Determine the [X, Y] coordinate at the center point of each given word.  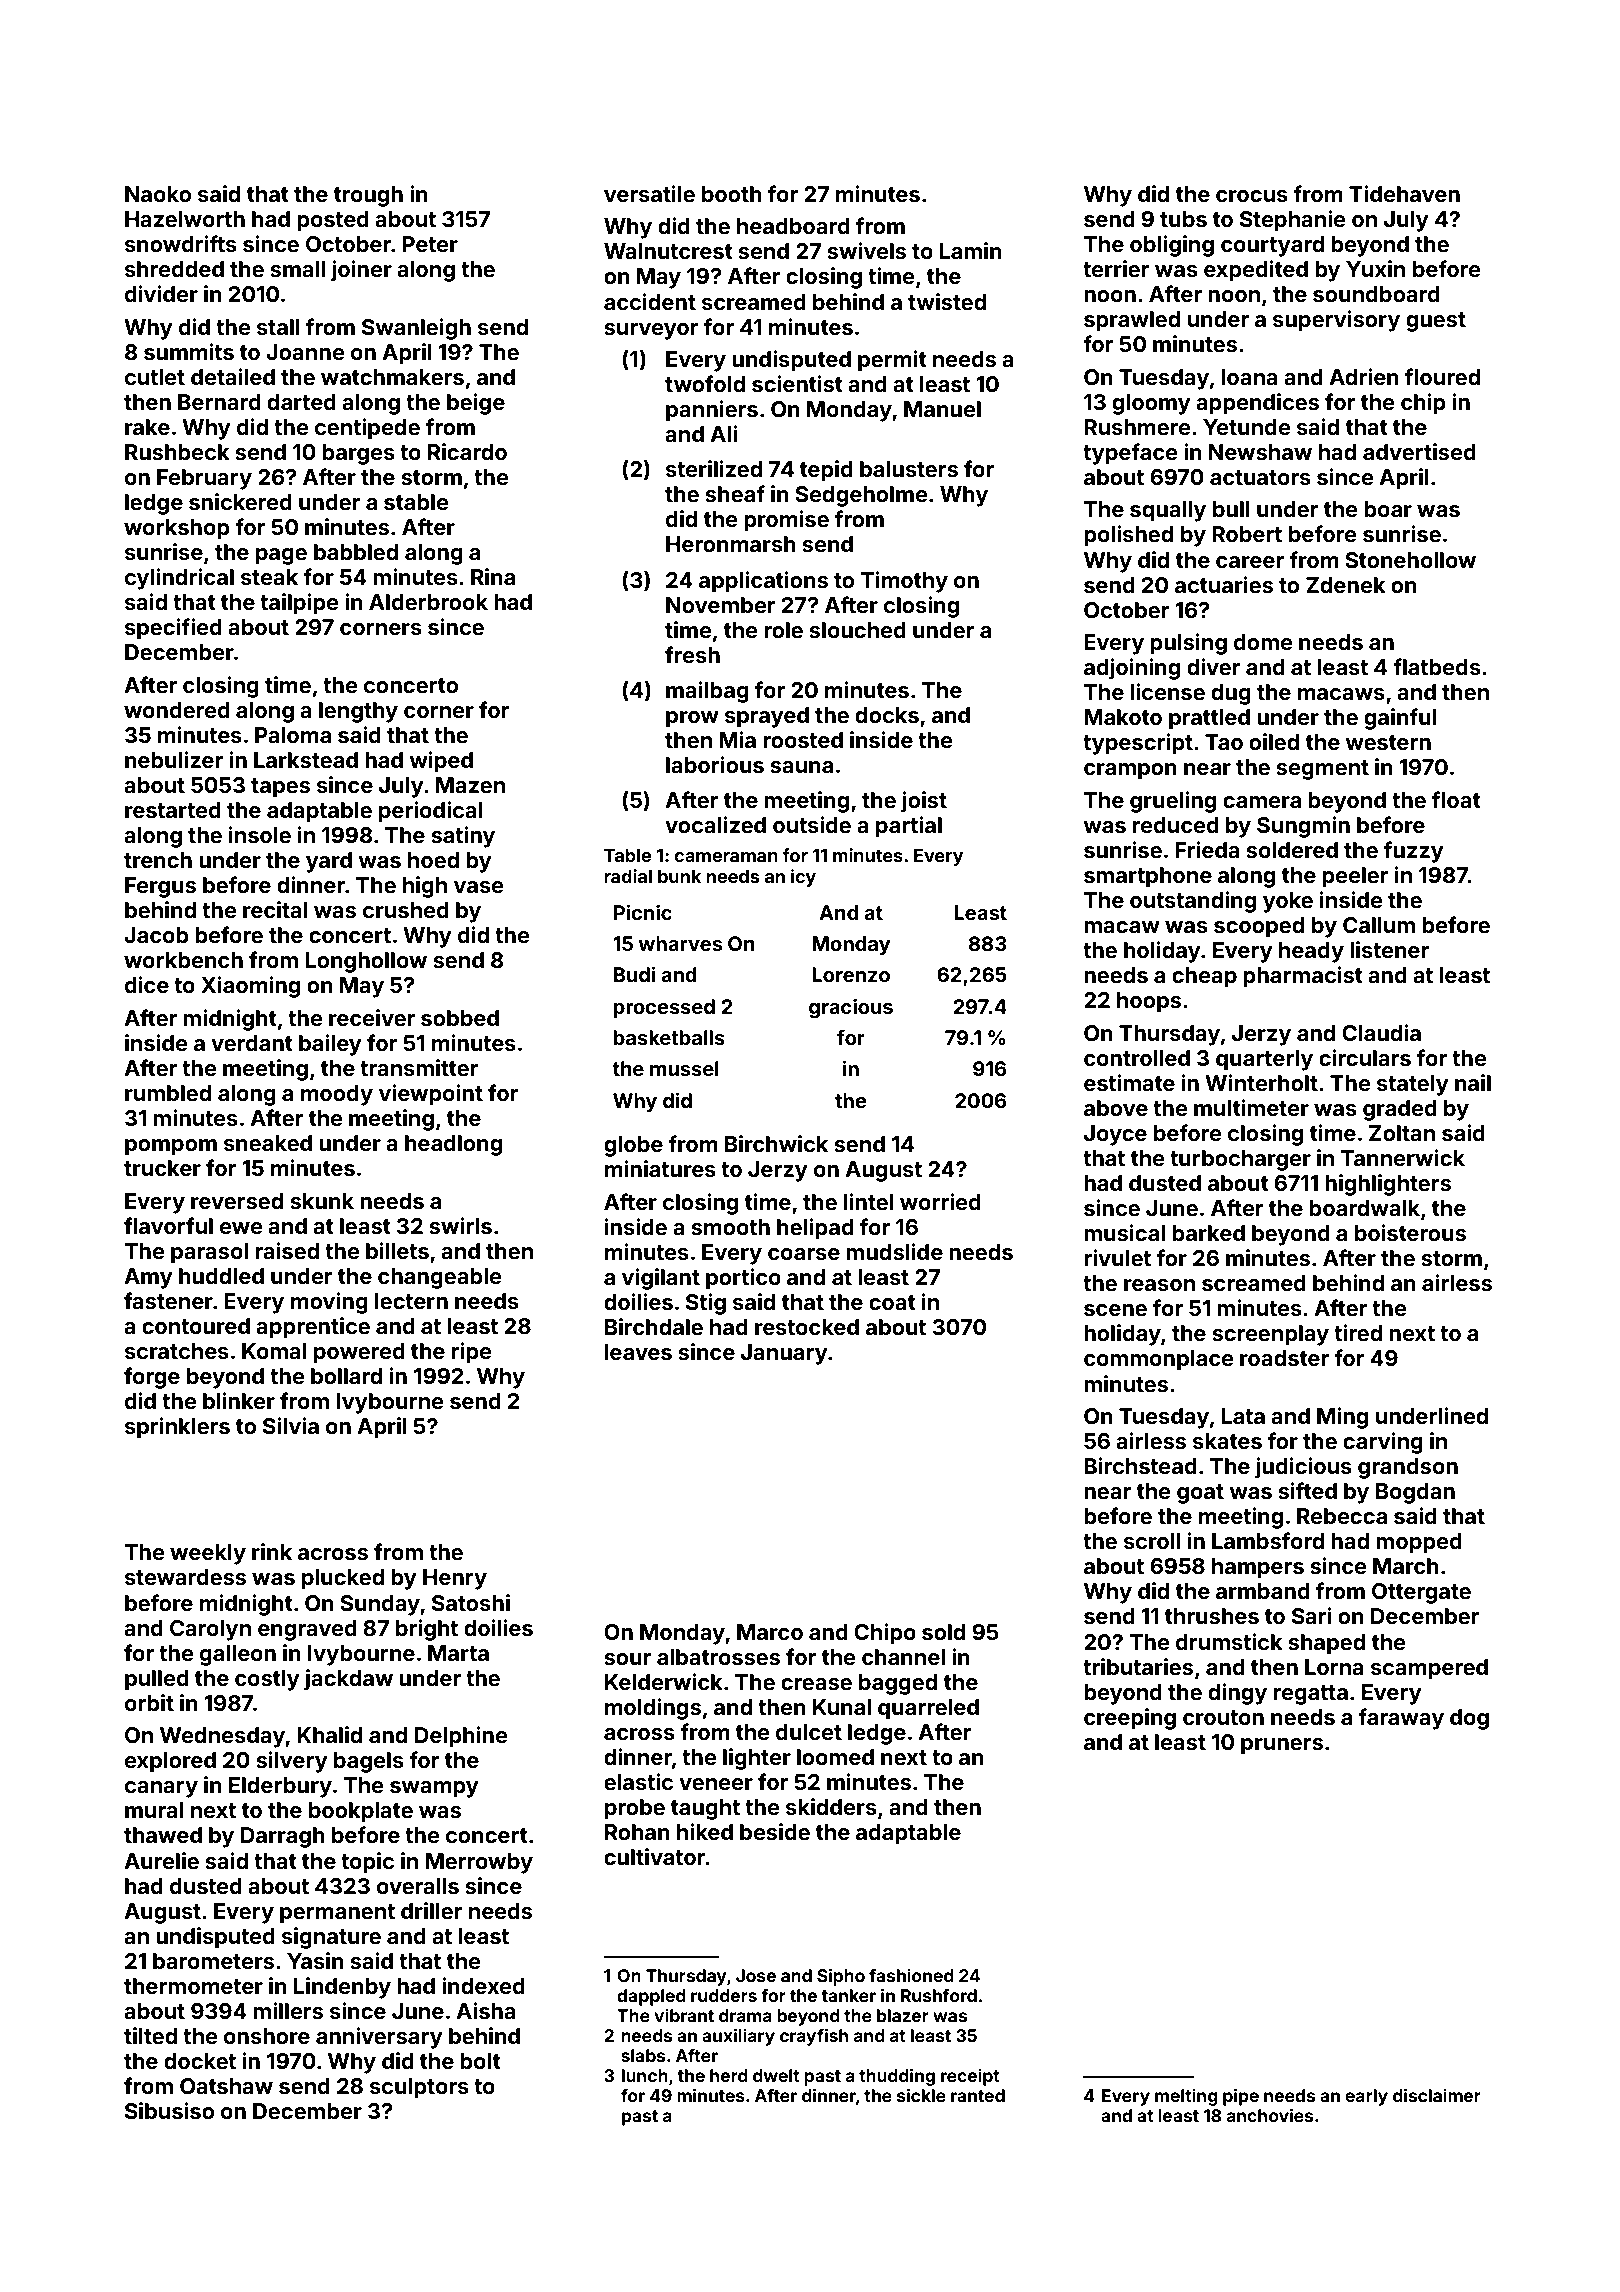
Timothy [904, 582]
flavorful [168, 1225]
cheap [1204, 977]
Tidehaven [1404, 193]
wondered [177, 710]
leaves [638, 1352]
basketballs [669, 1037]
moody [337, 1095]
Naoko [158, 194]
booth [732, 194]
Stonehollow [1410, 560]
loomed [835, 1757]
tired [1358, 1332]
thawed [163, 1835]
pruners [1282, 1746]
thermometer [193, 1986]
